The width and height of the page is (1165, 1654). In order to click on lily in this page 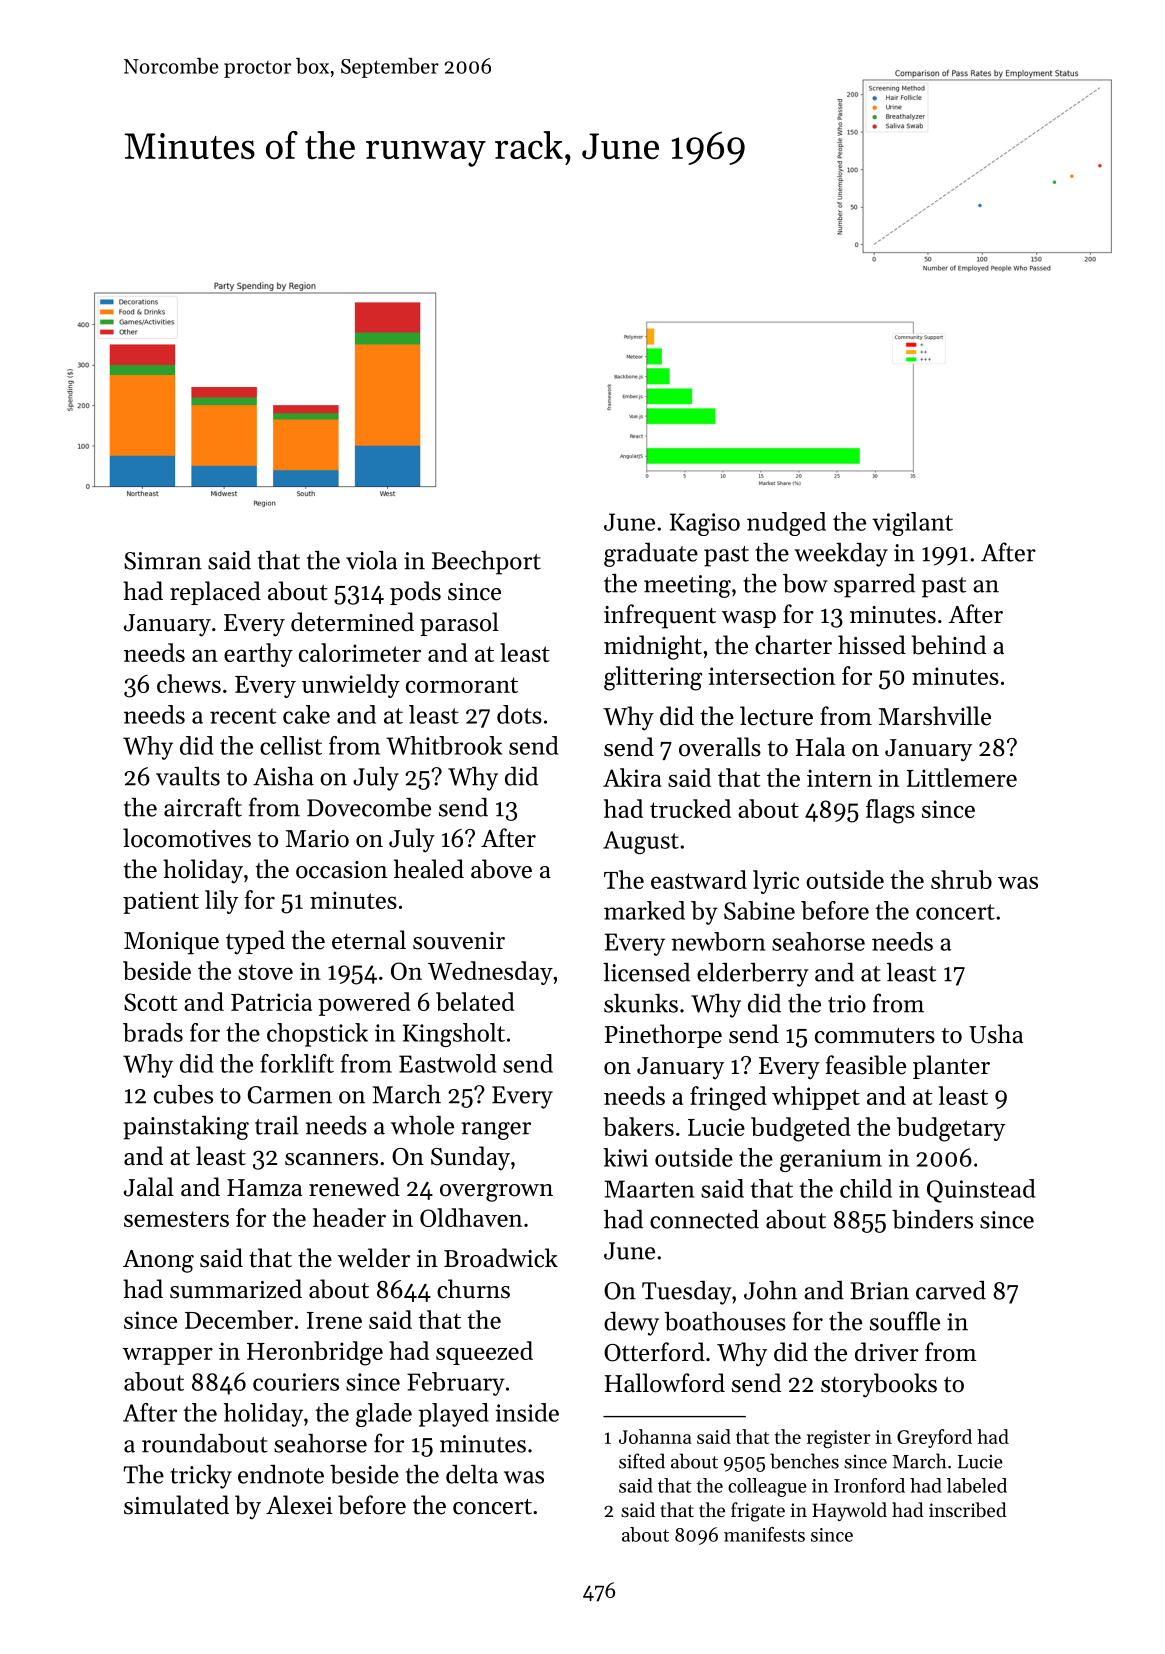, I will do `click(221, 902)`.
